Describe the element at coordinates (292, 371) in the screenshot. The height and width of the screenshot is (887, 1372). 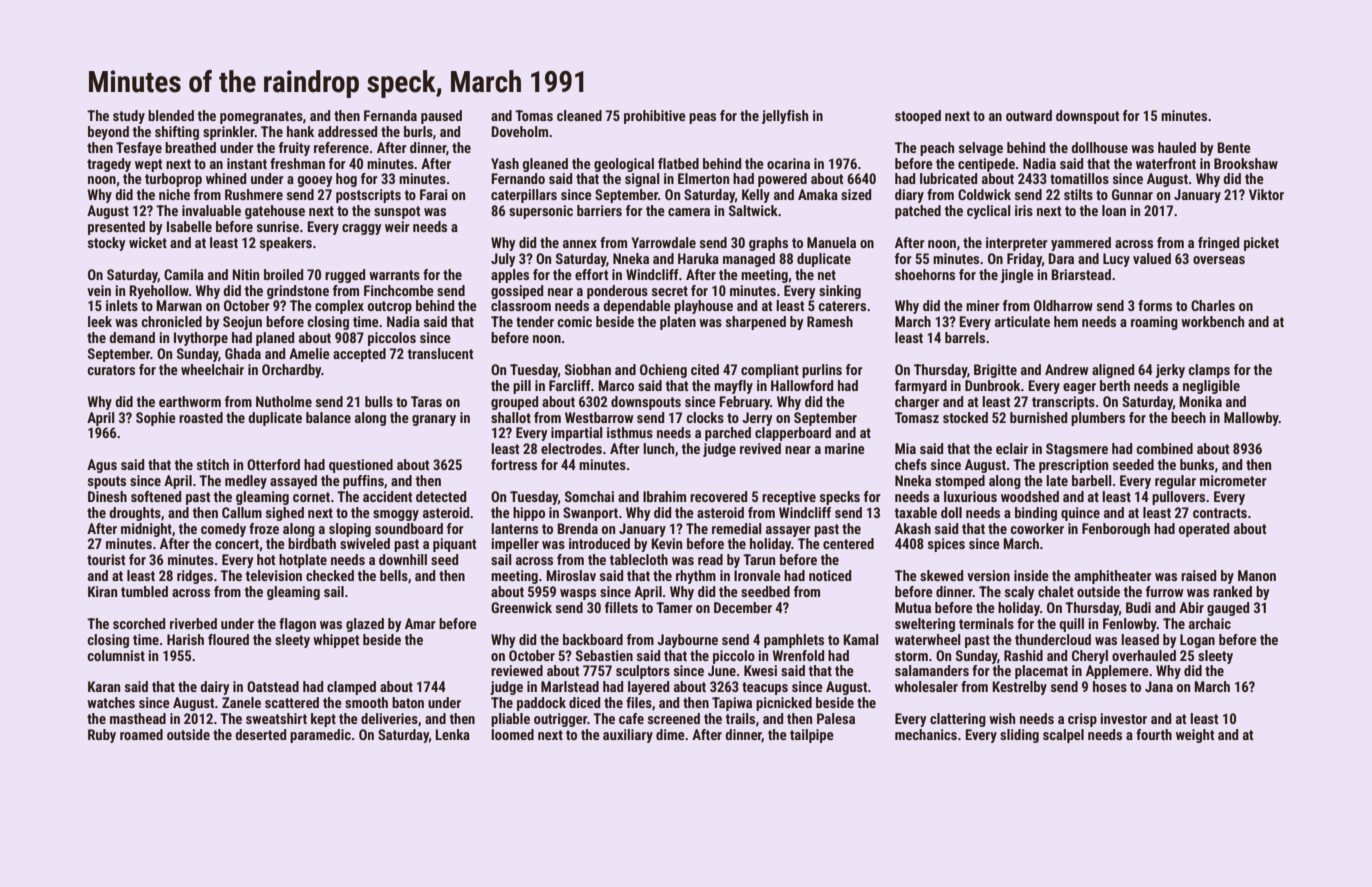
I see `Orchardby` at that location.
